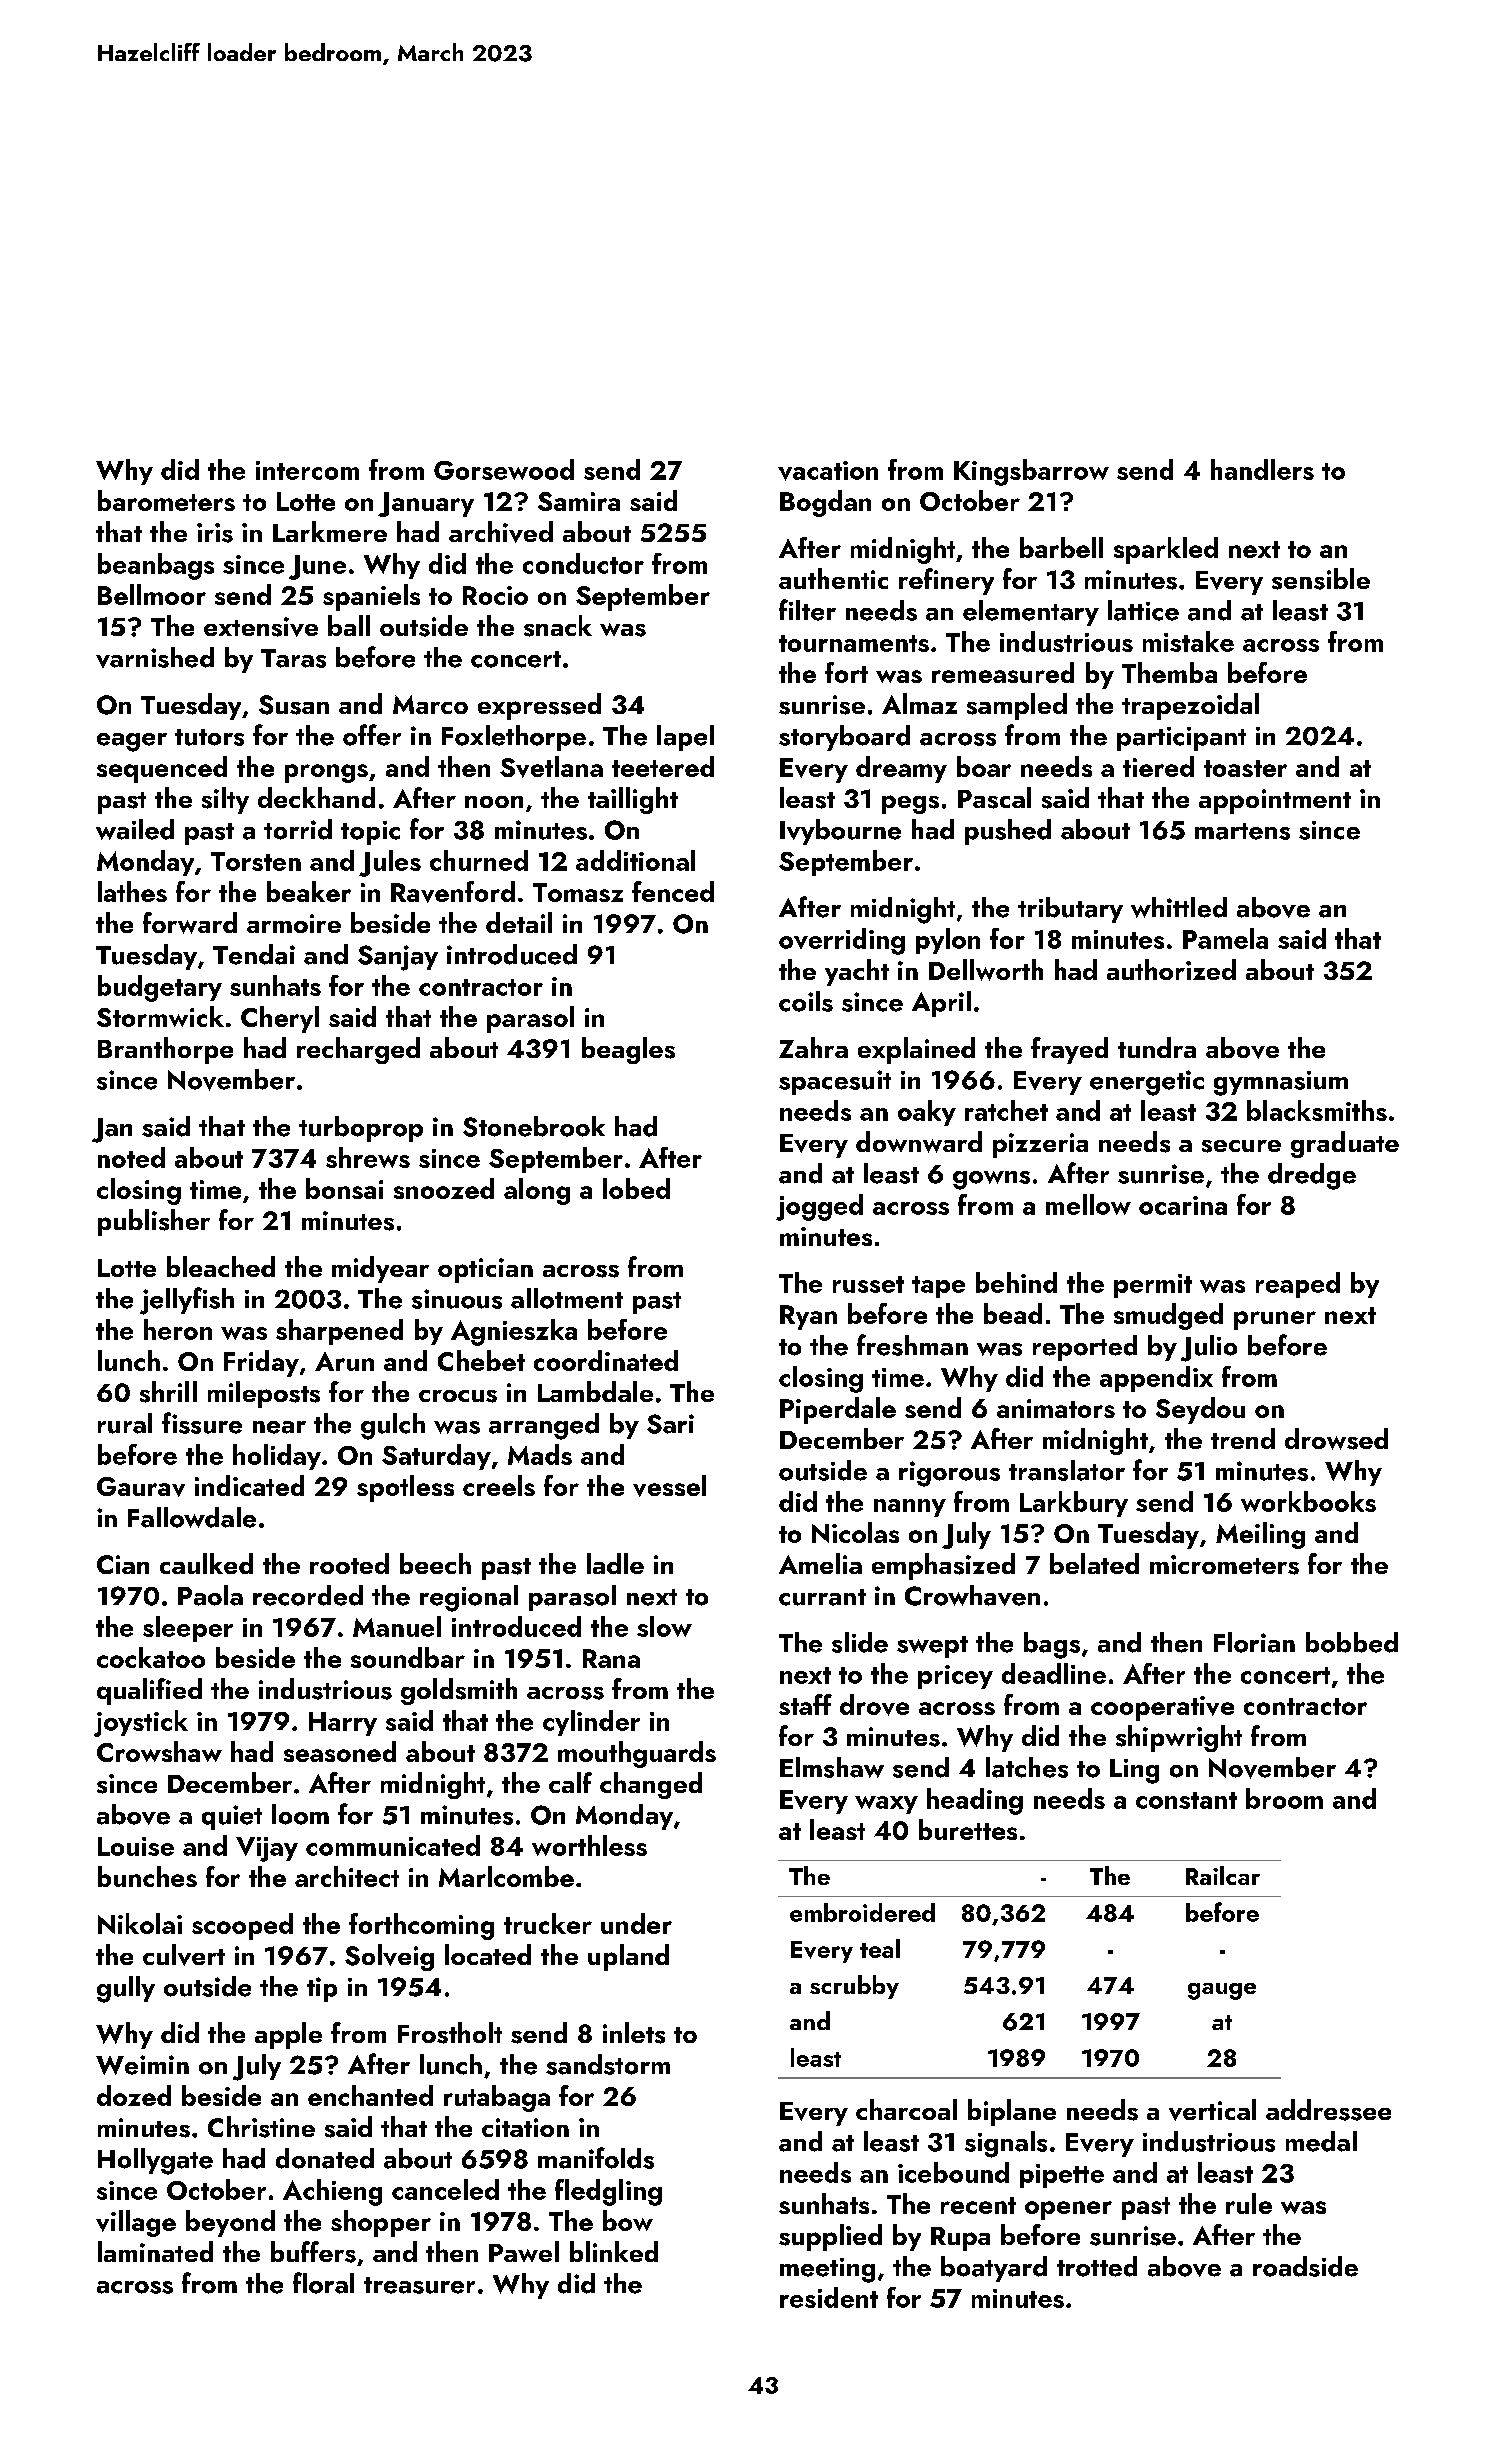  Describe the element at coordinates (419, 2285) in the image. I see `treasurer` at that location.
